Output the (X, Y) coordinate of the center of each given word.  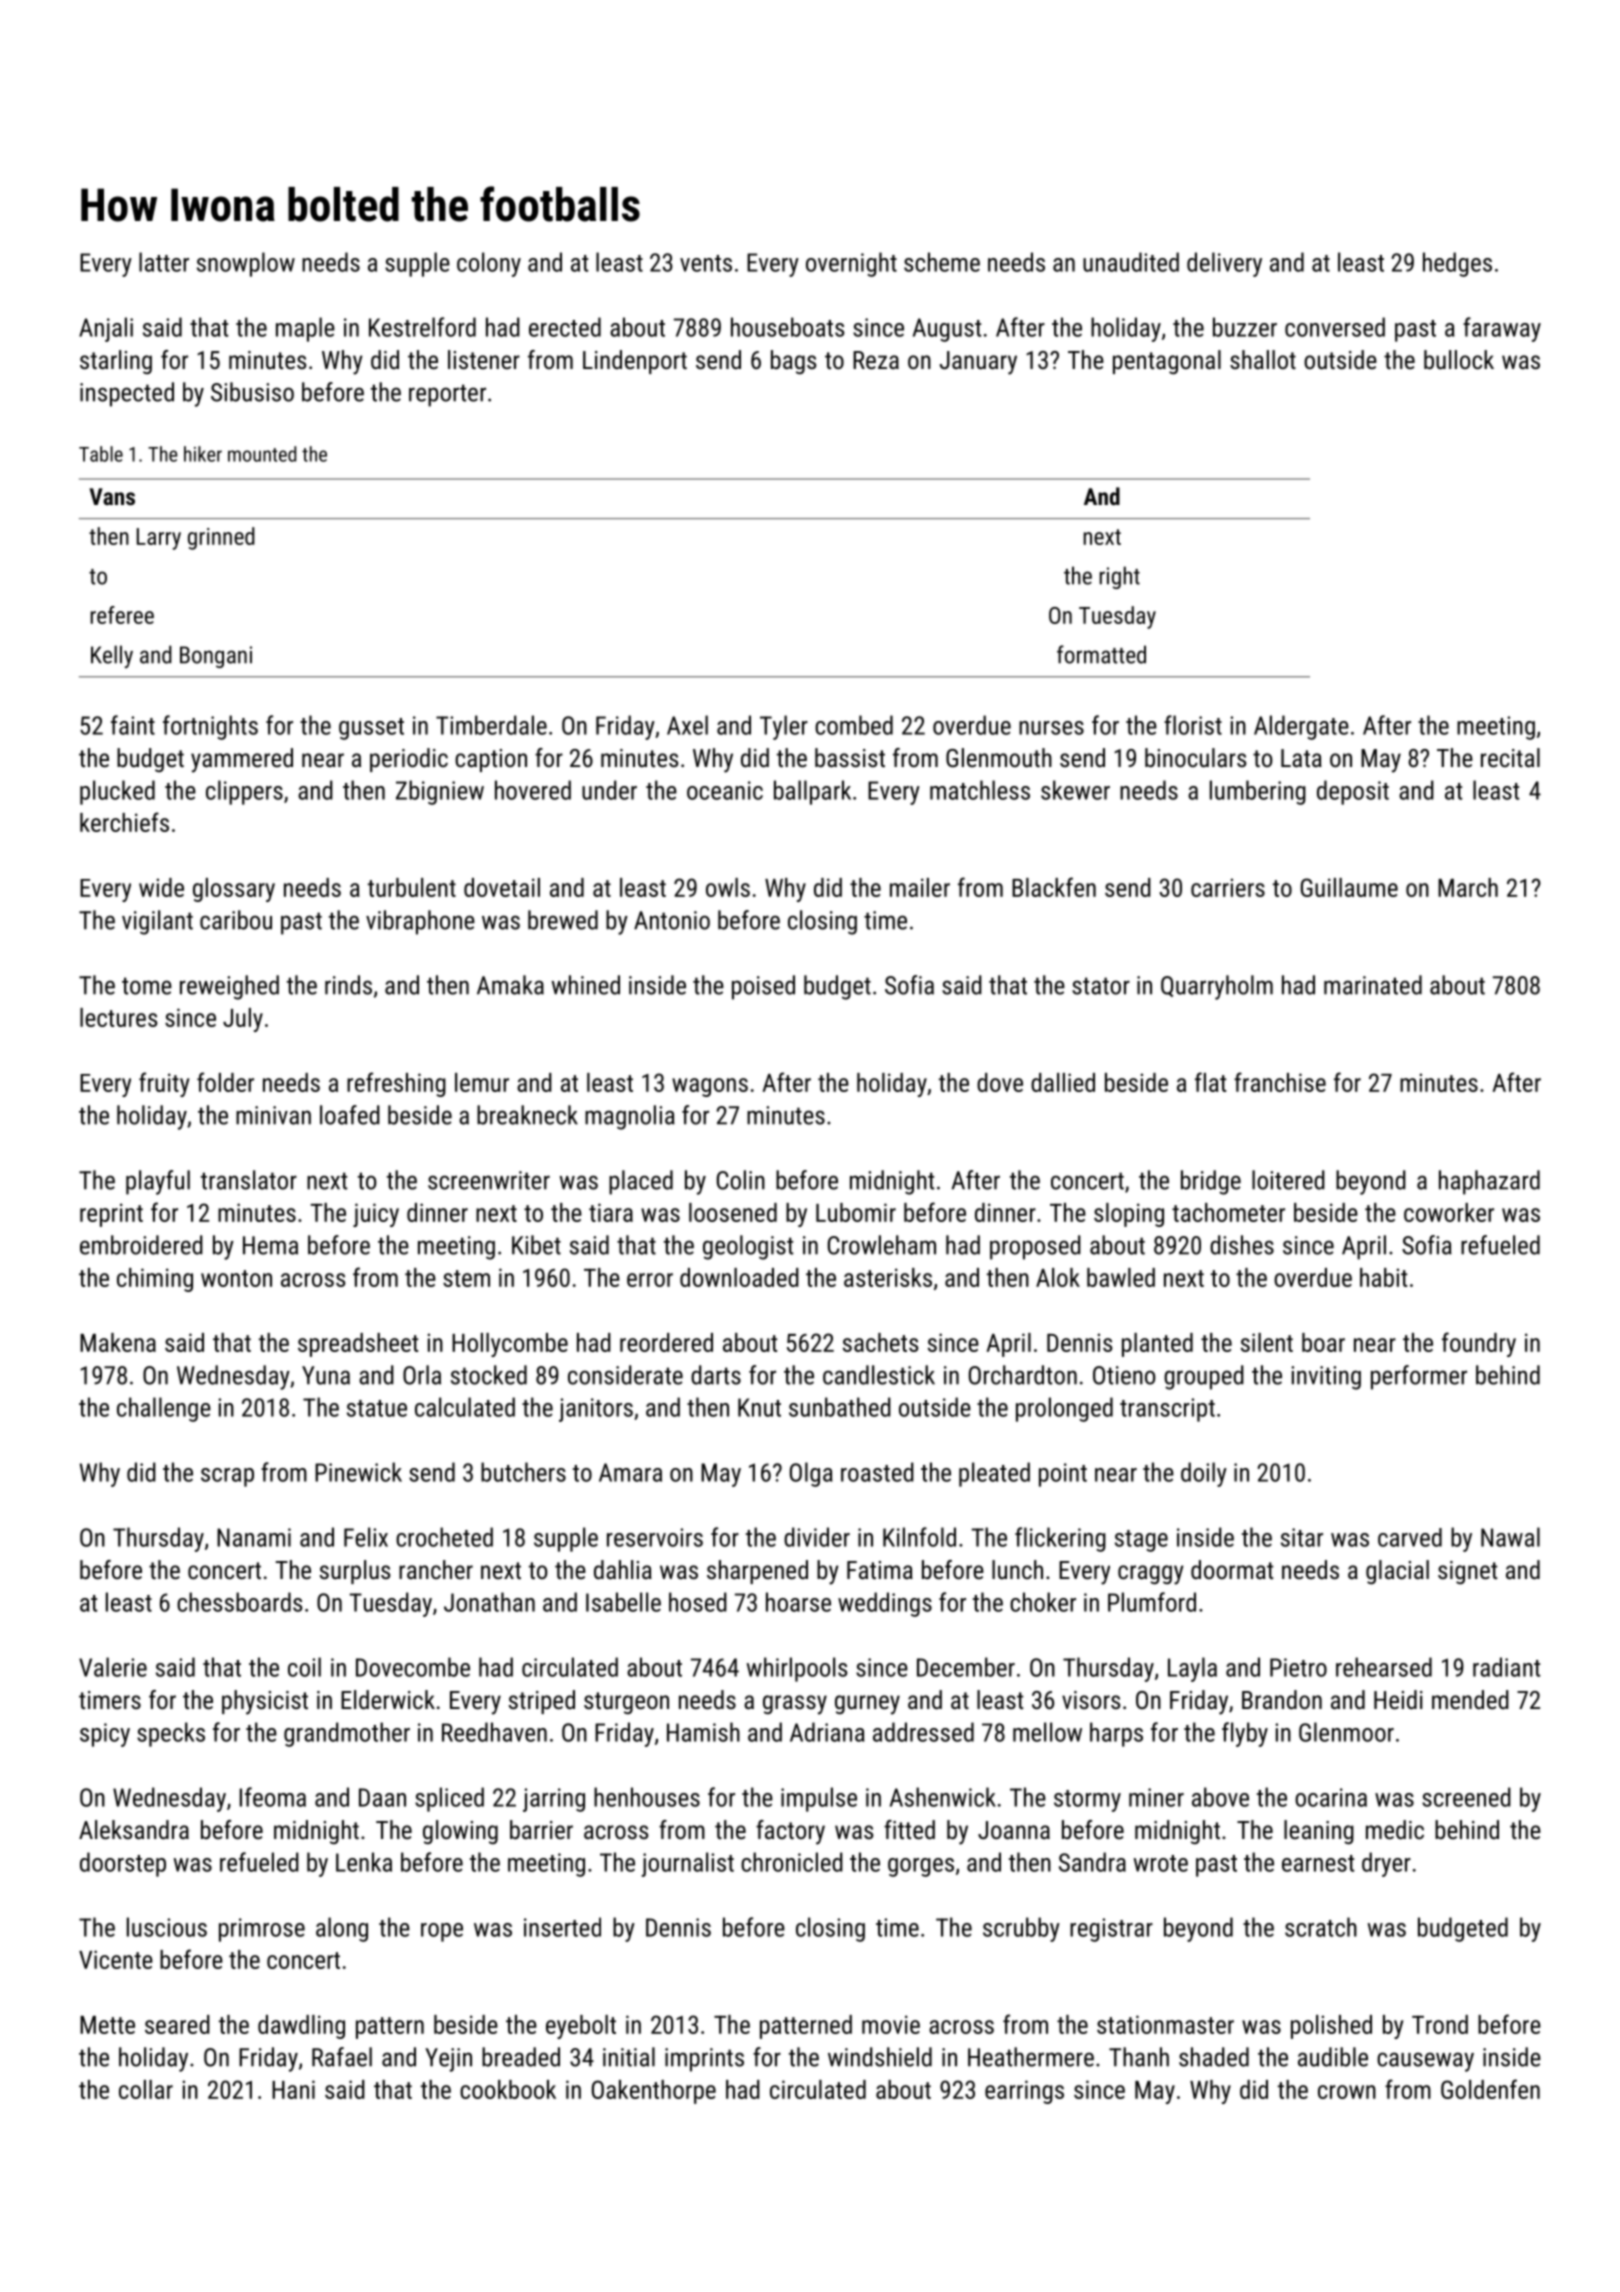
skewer (1075, 790)
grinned (221, 538)
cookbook (508, 2089)
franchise (1280, 1082)
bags (794, 362)
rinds (348, 985)
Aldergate (1301, 727)
